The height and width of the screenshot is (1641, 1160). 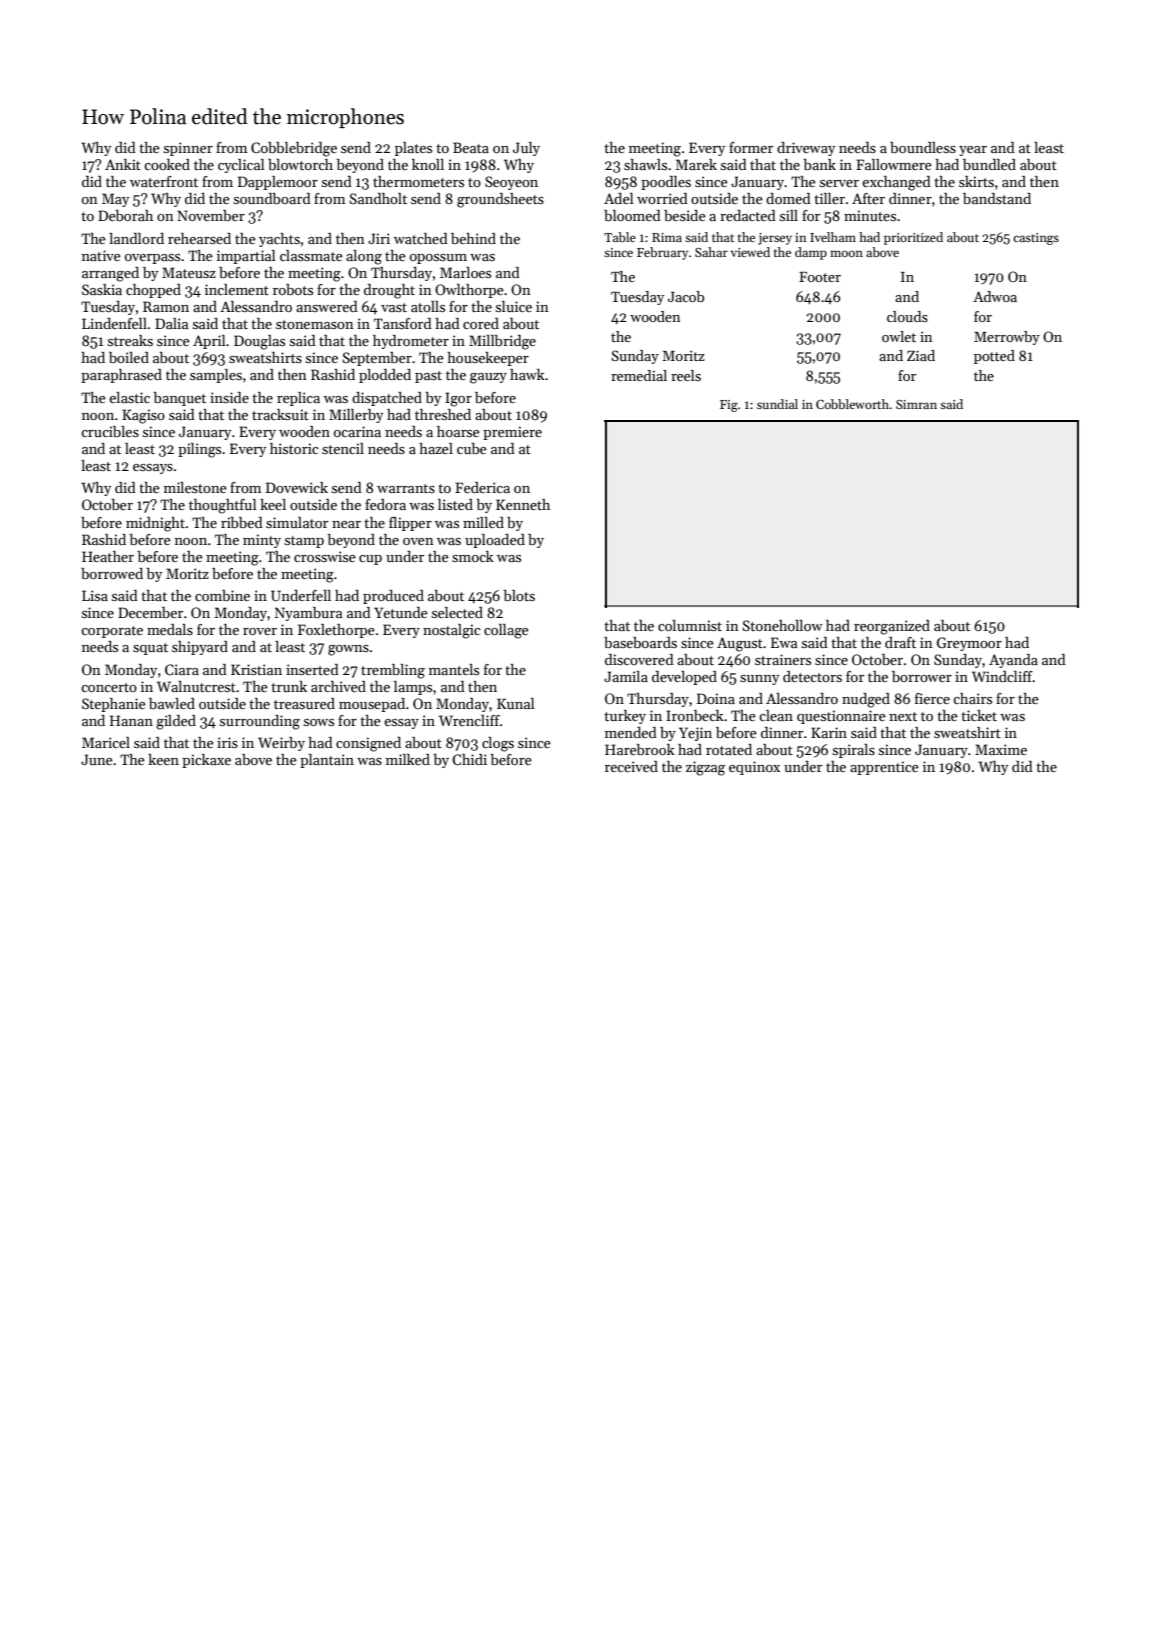 What do you see at coordinates (167, 164) in the screenshot?
I see `cooked` at bounding box center [167, 164].
